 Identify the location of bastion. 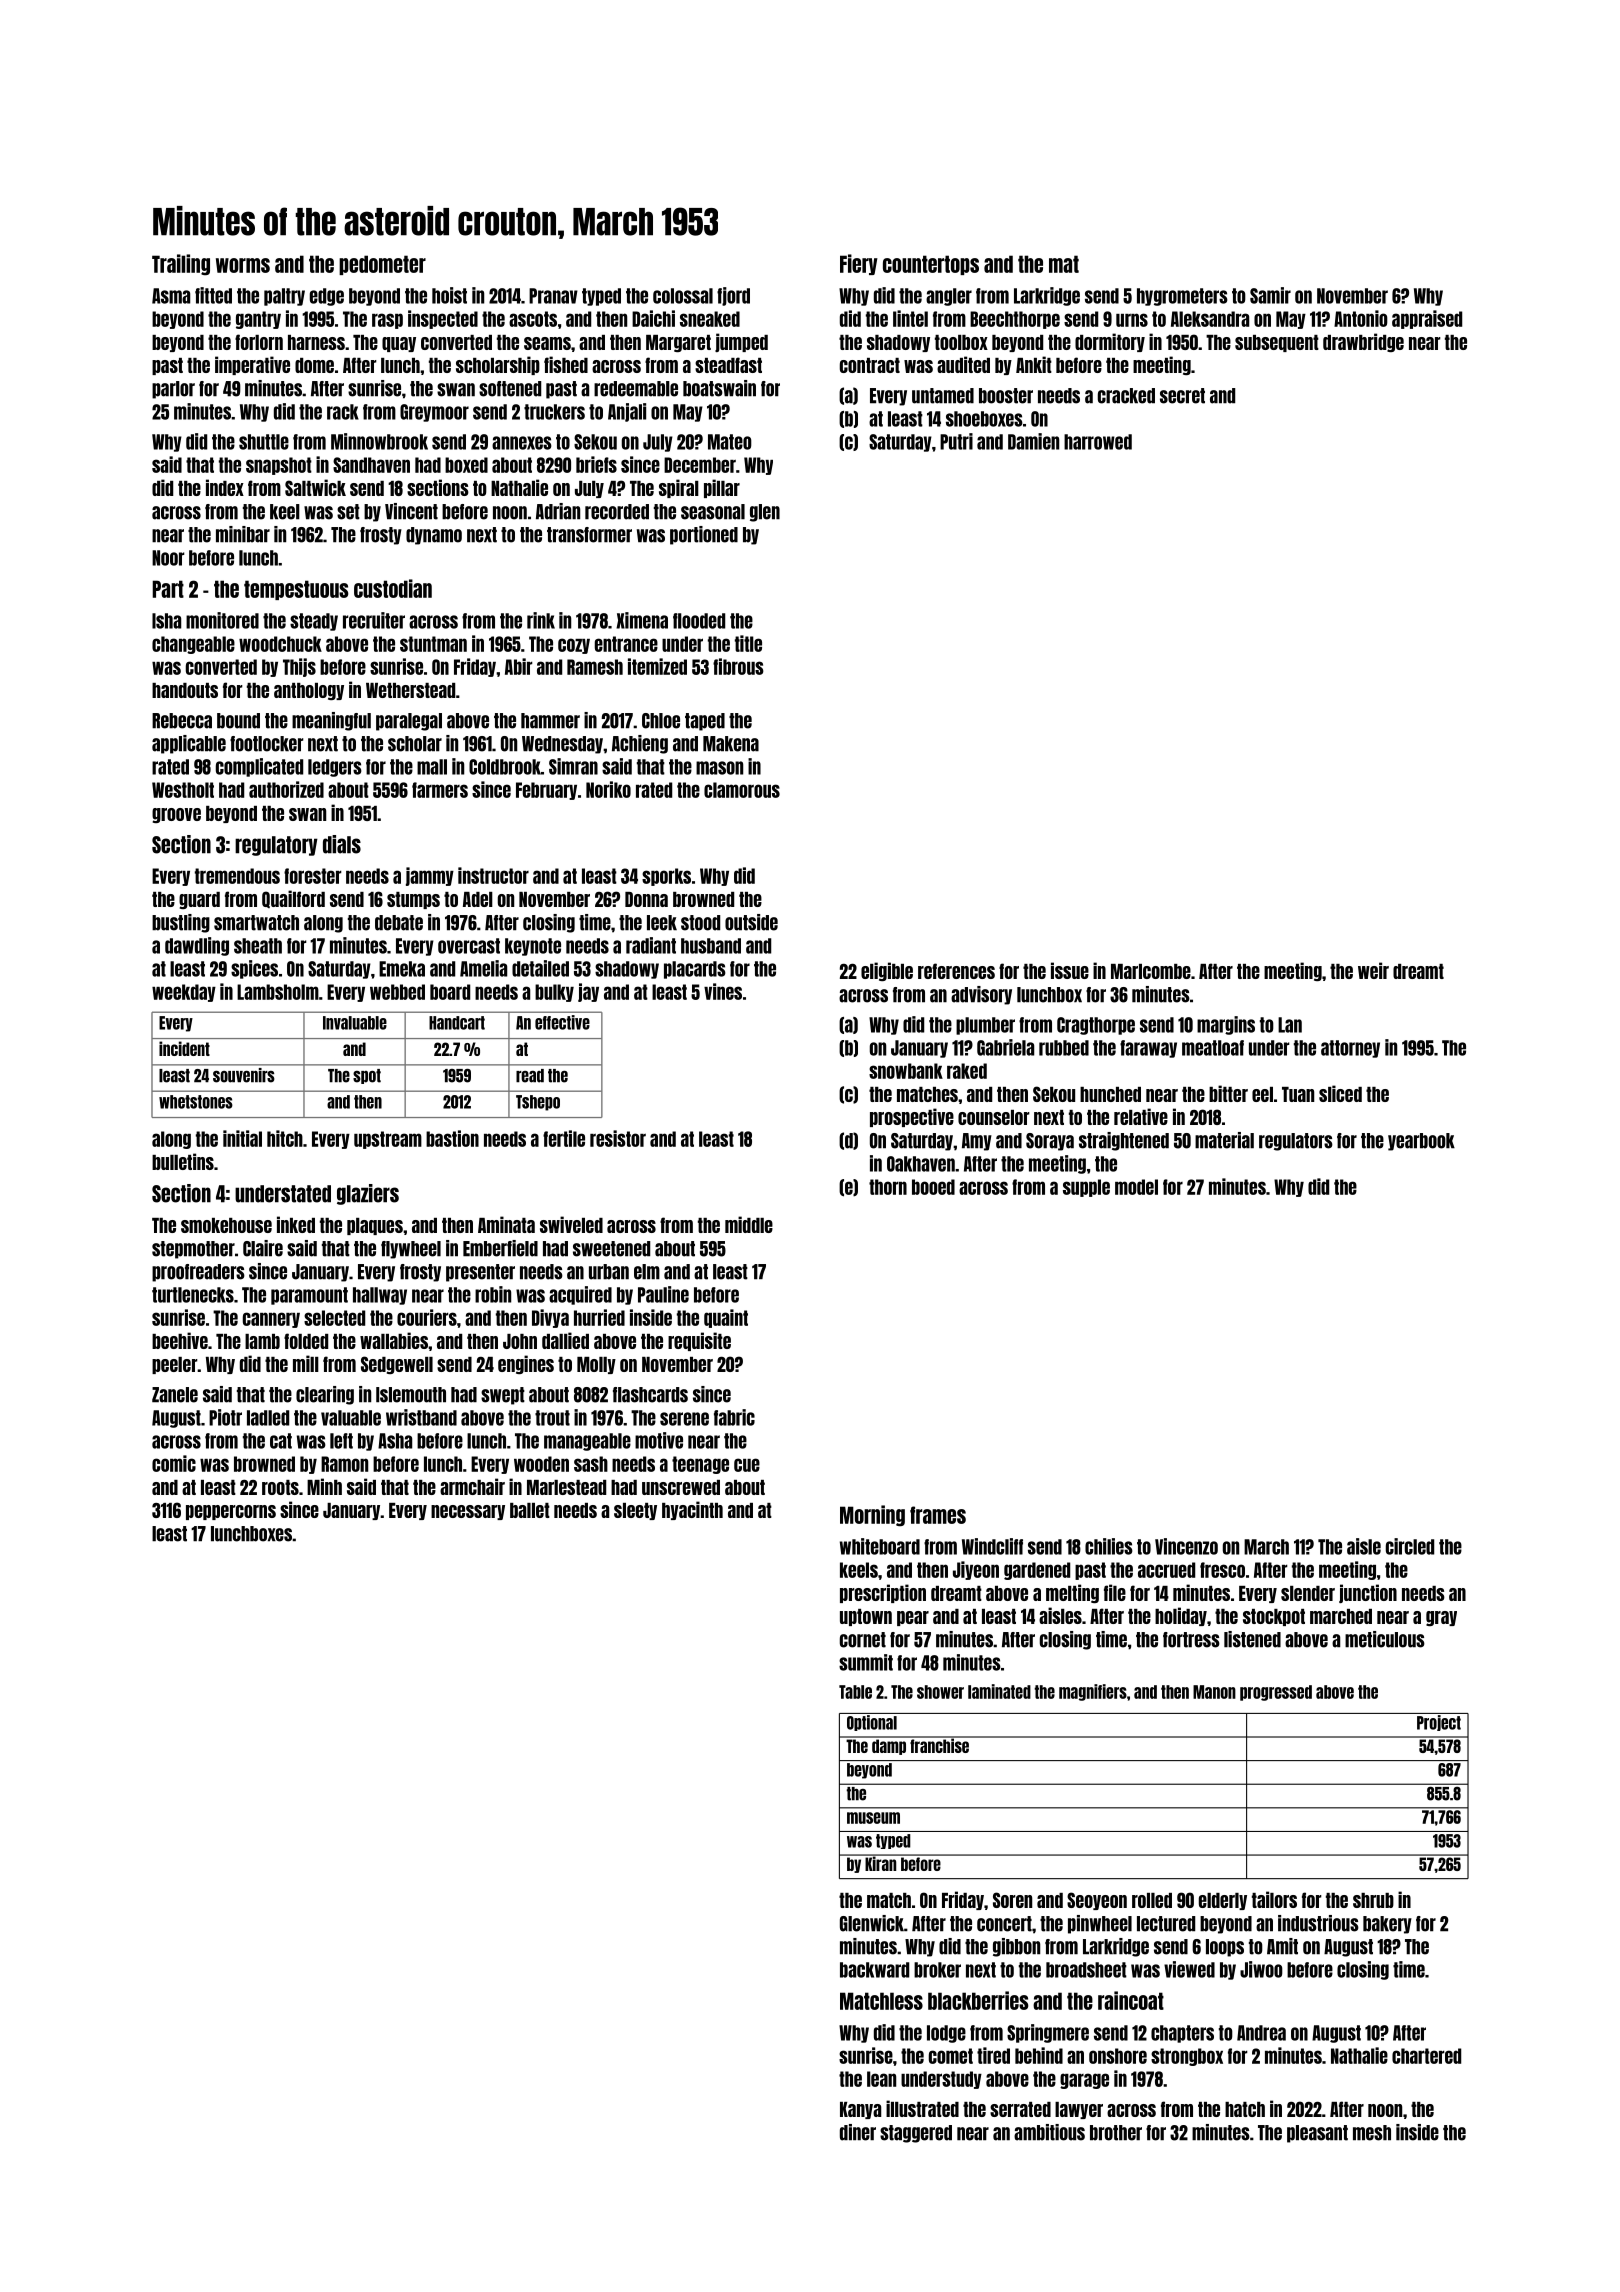
(452, 1138).
